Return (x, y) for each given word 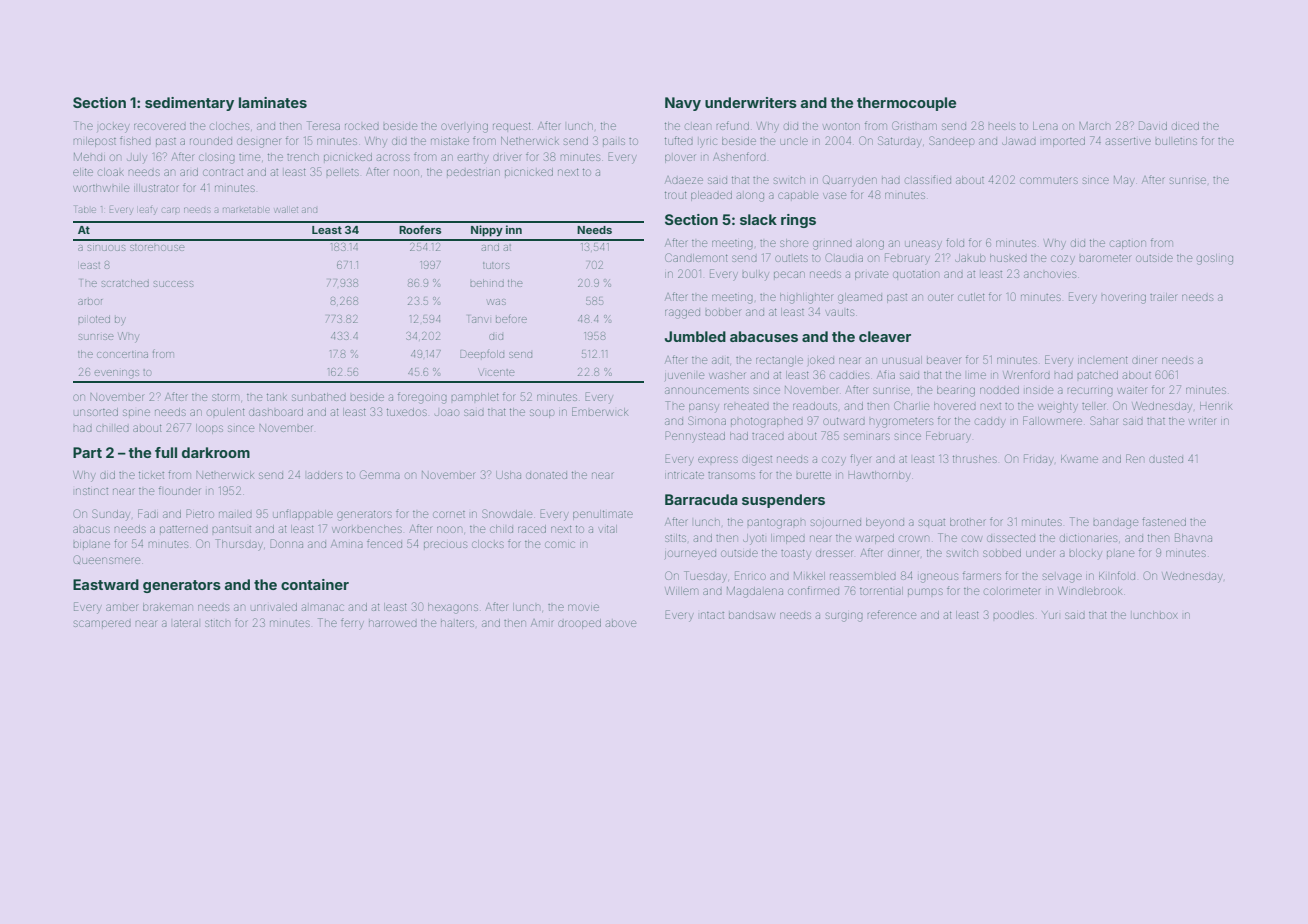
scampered (102, 623)
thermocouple (906, 104)
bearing (956, 391)
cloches (229, 126)
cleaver (885, 336)
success (173, 284)
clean (698, 126)
